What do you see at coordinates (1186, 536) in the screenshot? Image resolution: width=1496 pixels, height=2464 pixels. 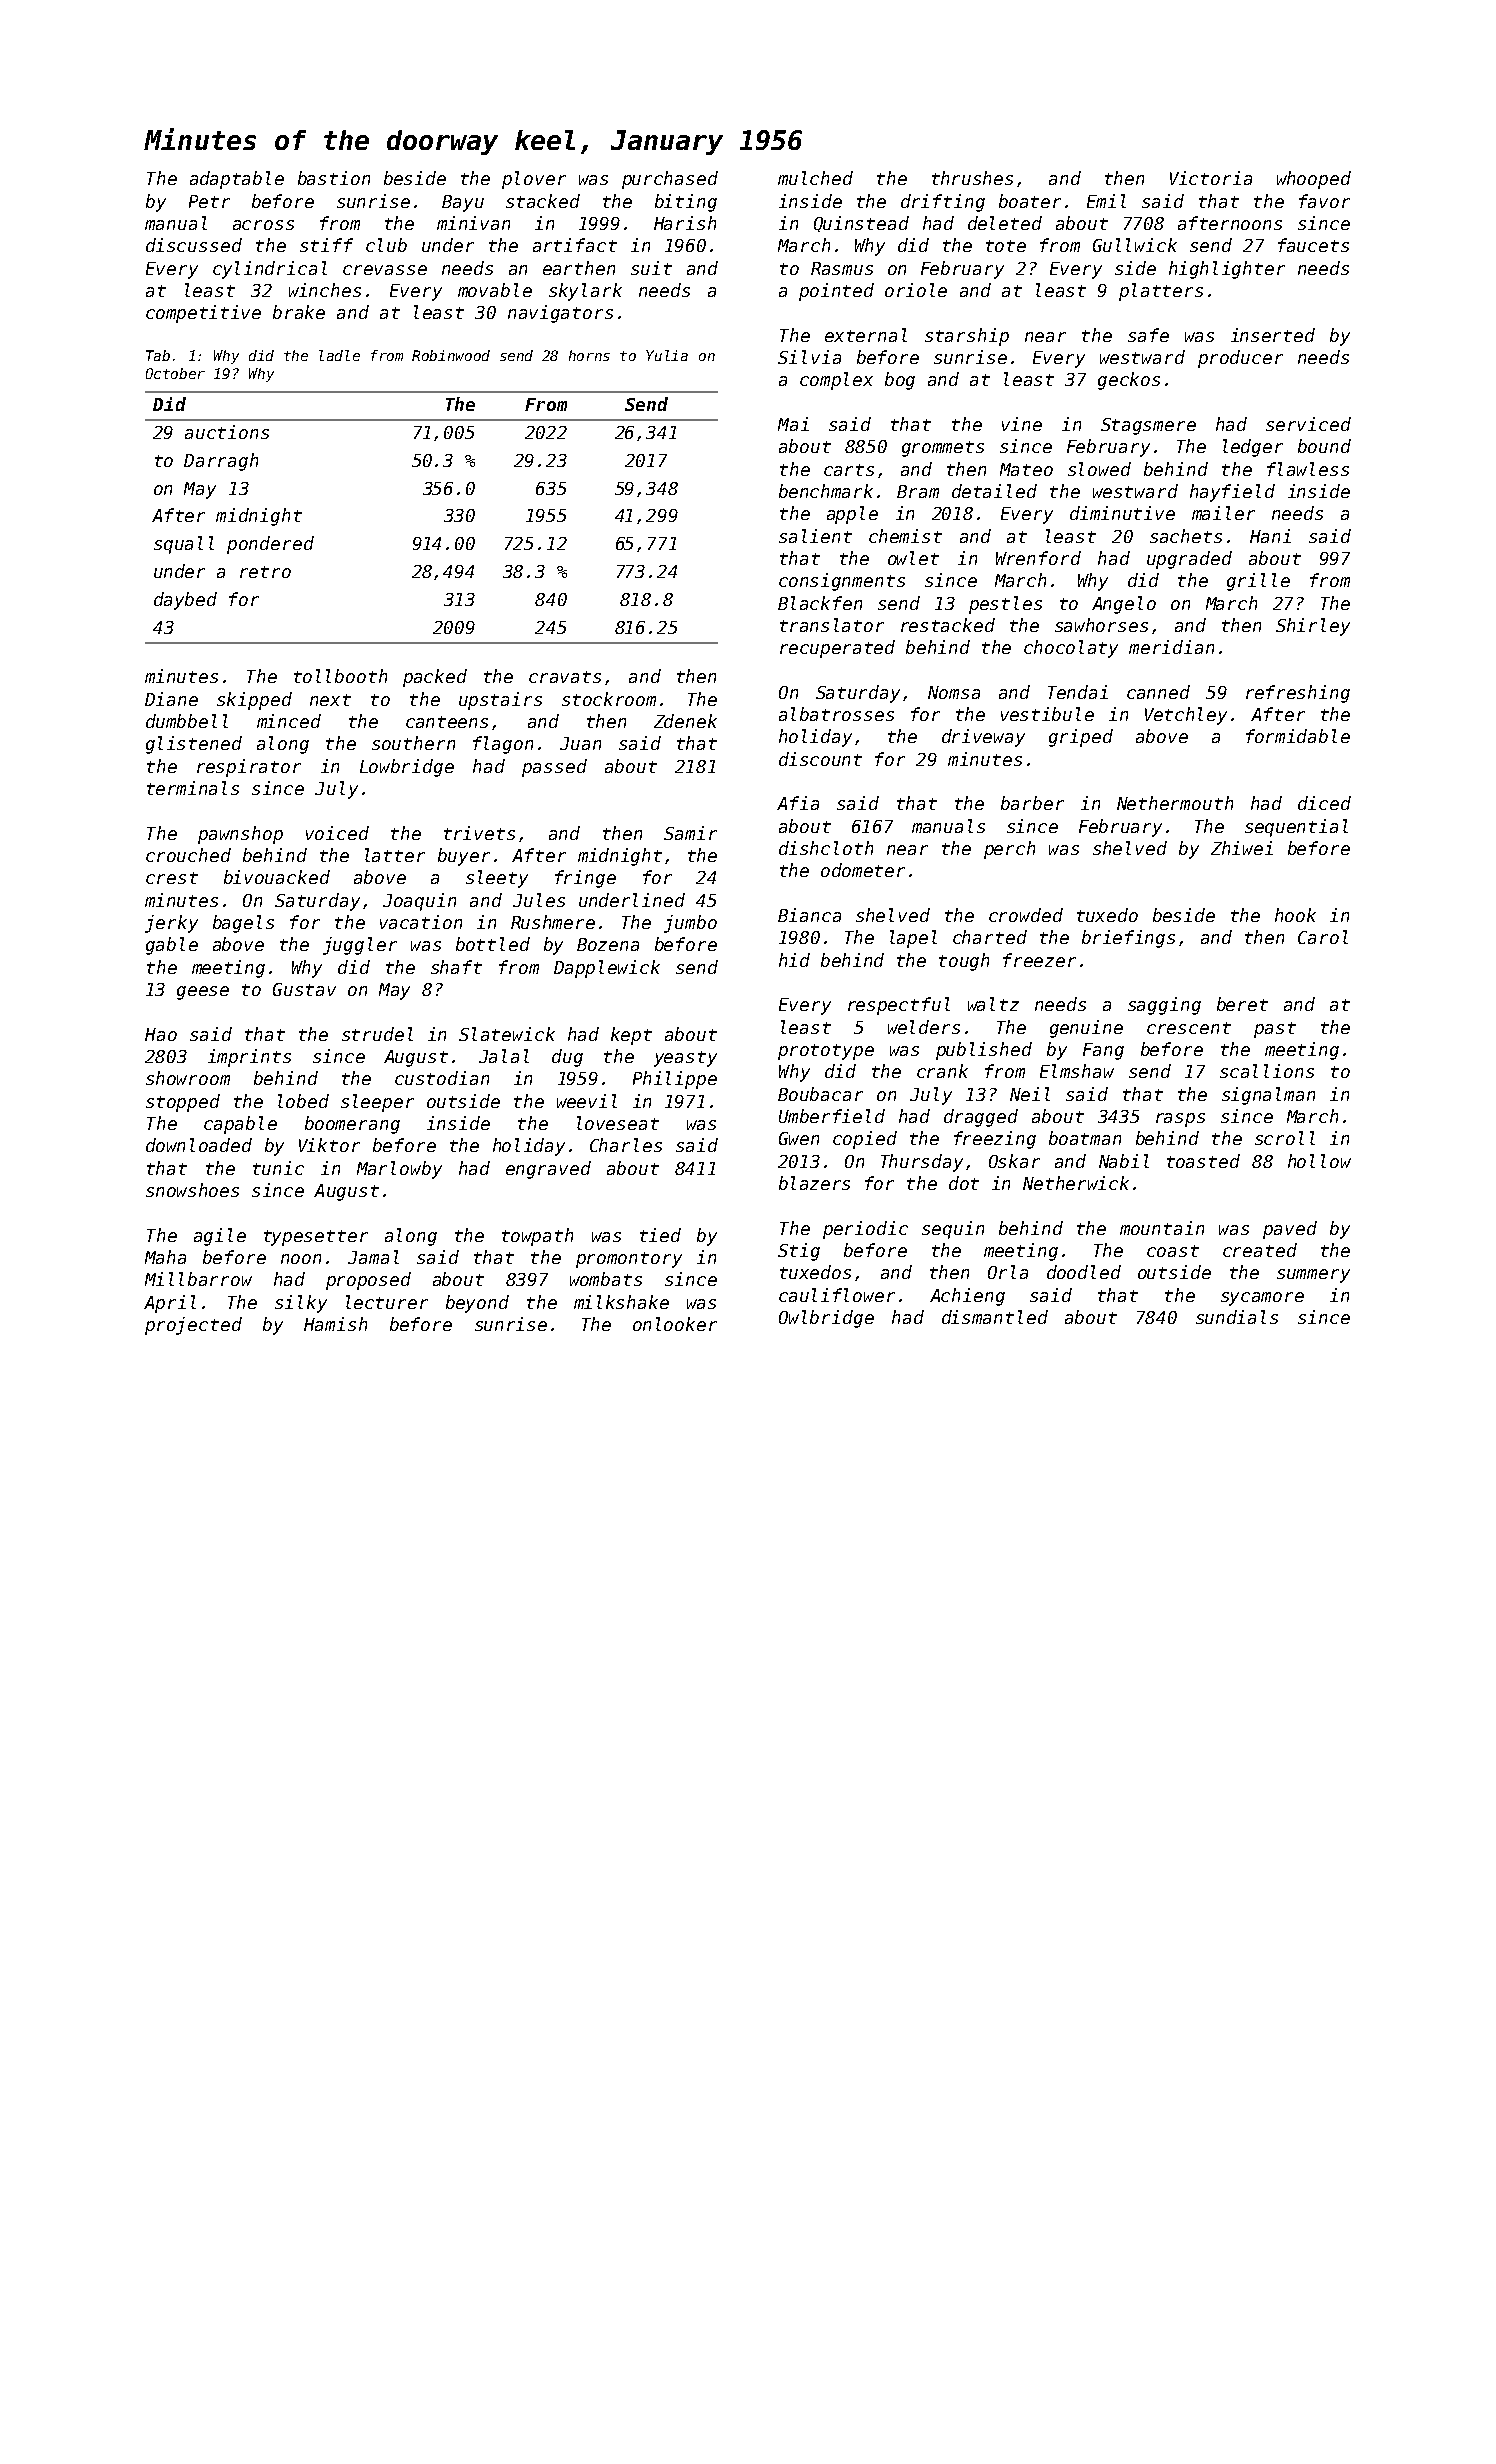 I see `sachets` at bounding box center [1186, 536].
